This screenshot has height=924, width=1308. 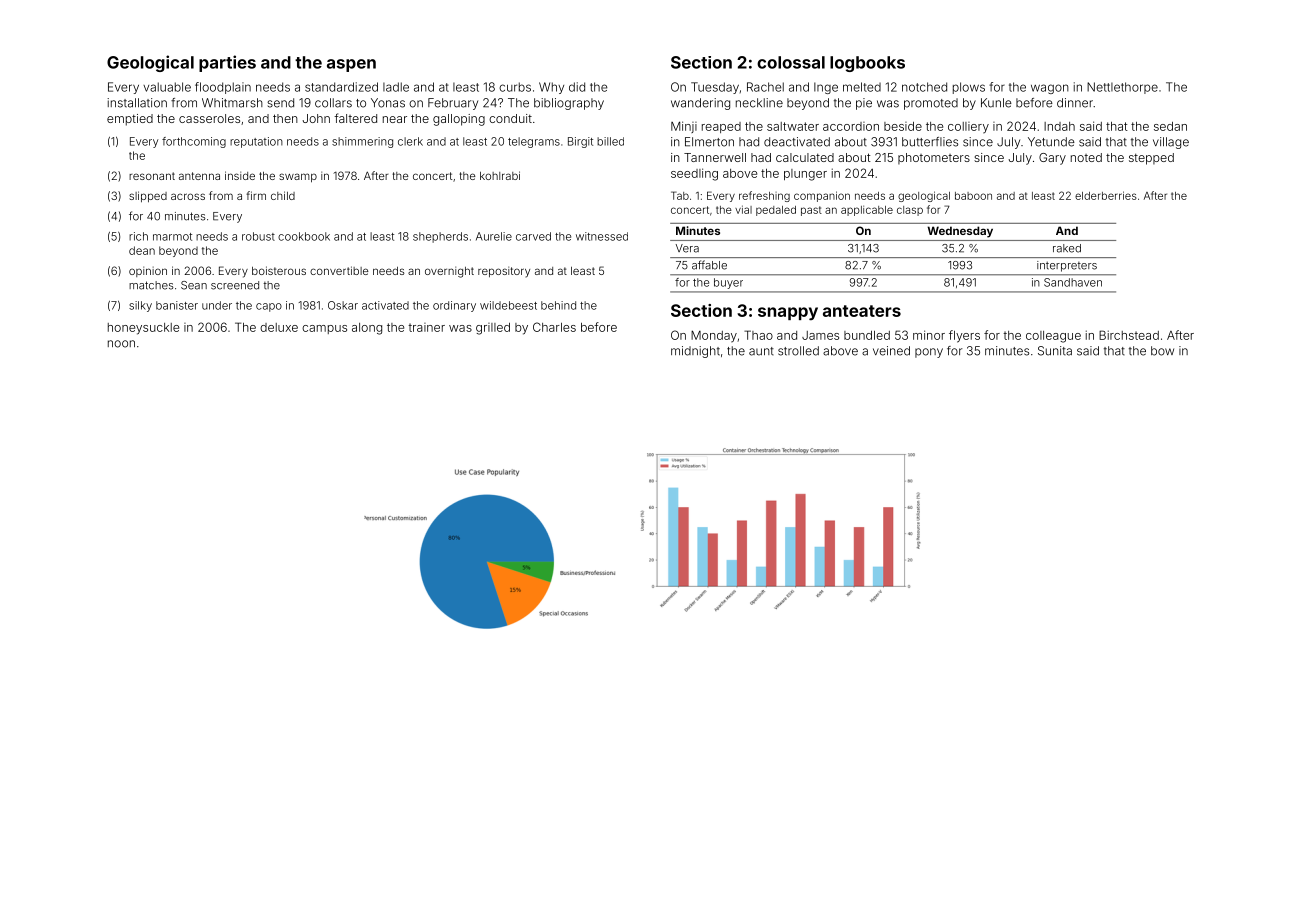 What do you see at coordinates (152, 176) in the screenshot?
I see `resonant` at bounding box center [152, 176].
